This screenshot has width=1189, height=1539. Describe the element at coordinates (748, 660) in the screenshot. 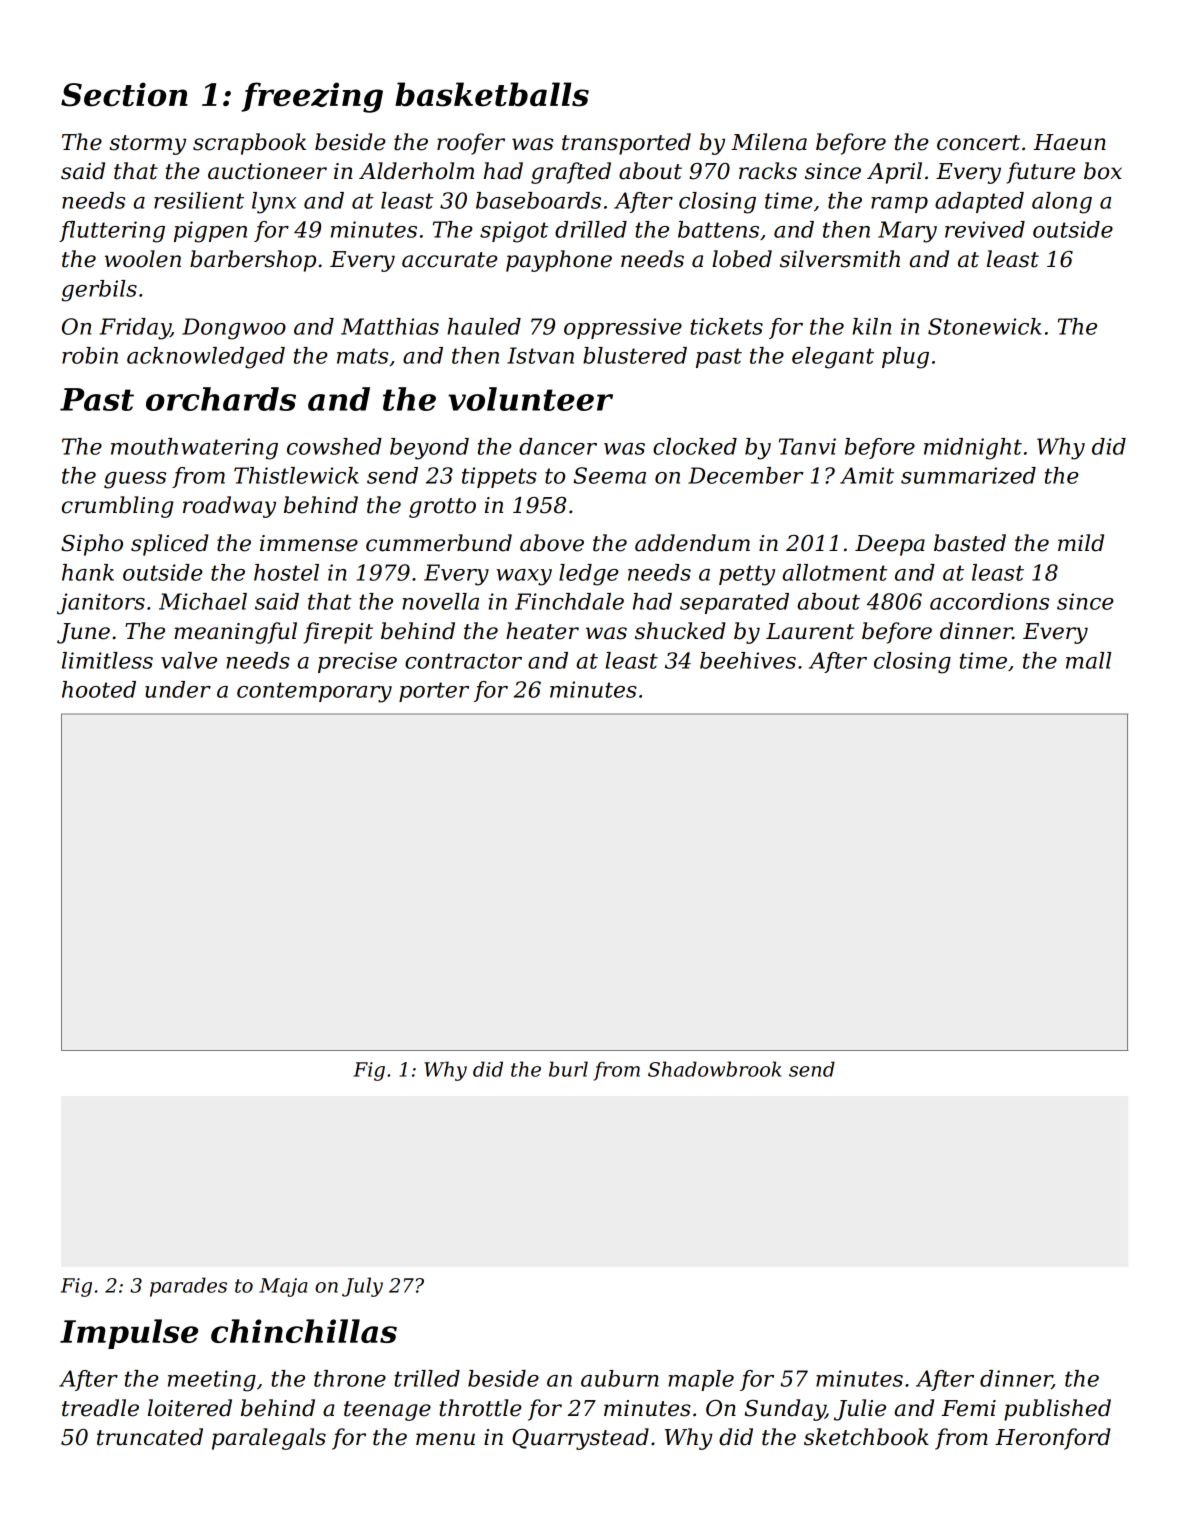

I see `beehives` at that location.
